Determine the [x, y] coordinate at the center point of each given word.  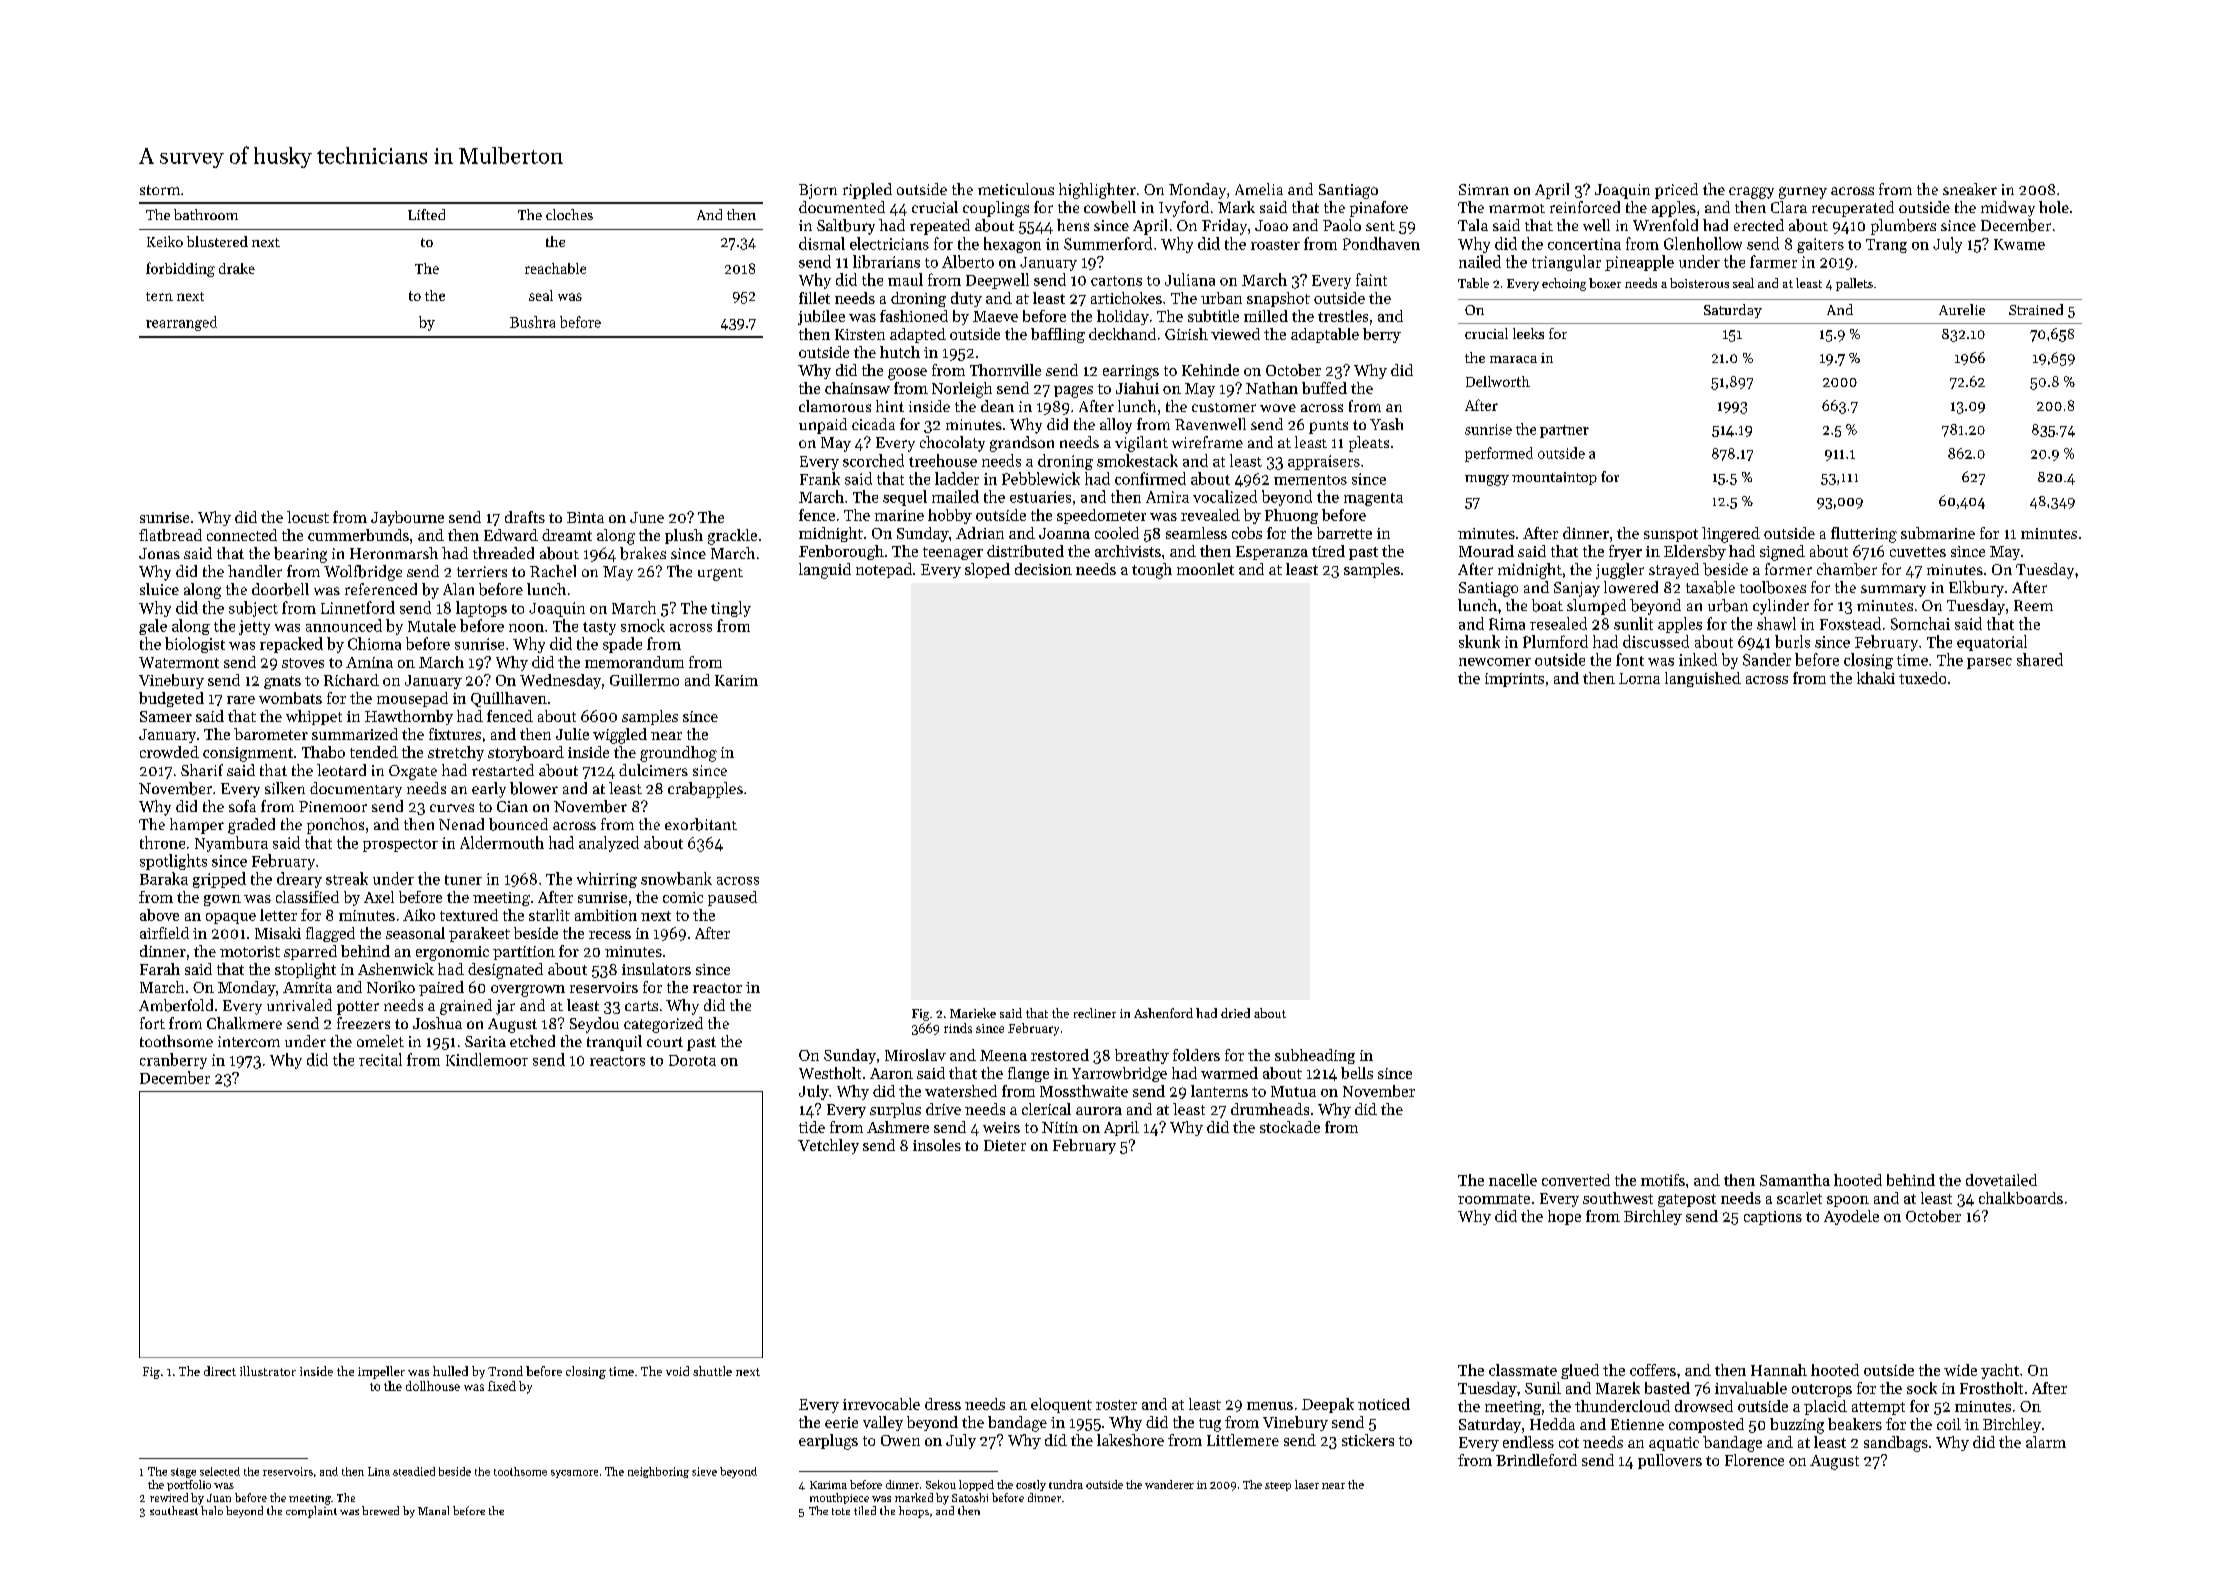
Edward [511, 535]
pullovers [1670, 1461]
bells [1357, 1073]
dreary [299, 880]
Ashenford [1163, 1013]
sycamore [574, 1474]
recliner [1095, 1013]
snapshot [1278, 299]
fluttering [1864, 535]
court [665, 1042]
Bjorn [818, 191]
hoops [914, 1512]
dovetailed [2001, 1180]
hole [2054, 207]
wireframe [1207, 442]
